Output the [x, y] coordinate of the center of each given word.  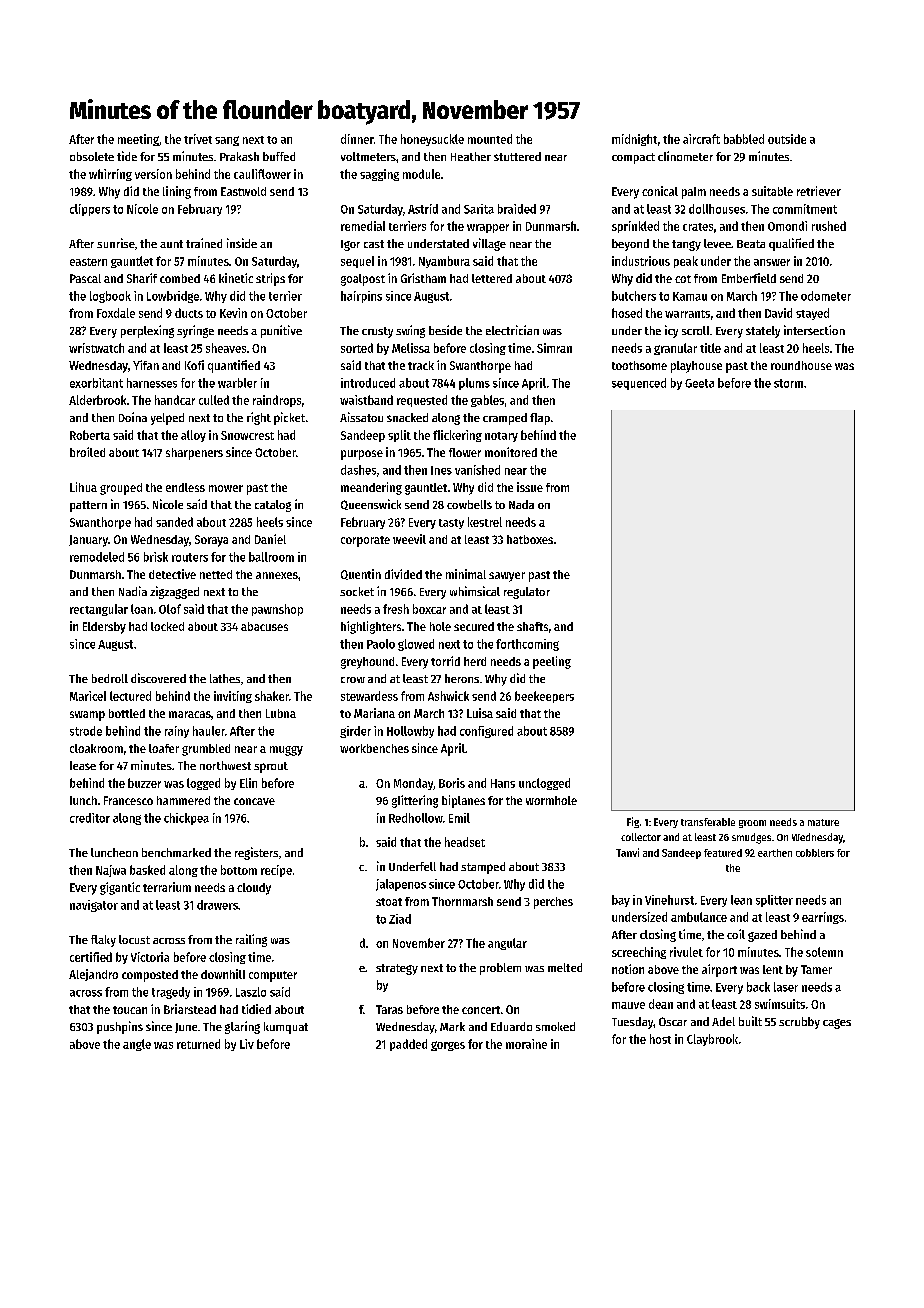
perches [553, 903]
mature [823, 822]
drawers [217, 905]
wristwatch [96, 348]
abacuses [264, 626]
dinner [357, 139]
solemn [824, 952]
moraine [526, 1044]
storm [788, 383]
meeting [138, 140]
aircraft [701, 139]
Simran [554, 348]
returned [198, 1044]
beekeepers [544, 697]
